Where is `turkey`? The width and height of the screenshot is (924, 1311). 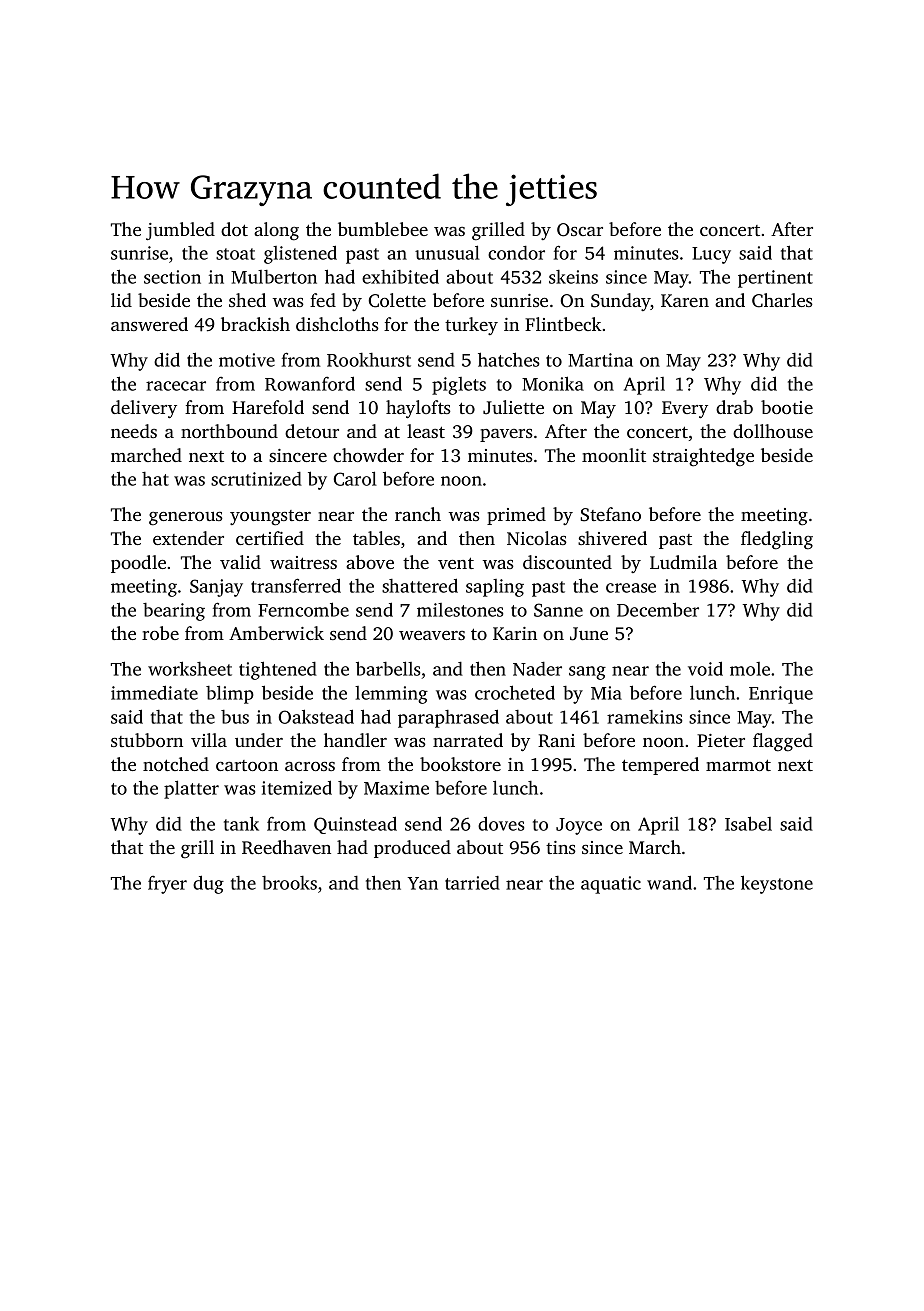
turkey is located at coordinates (471, 326).
